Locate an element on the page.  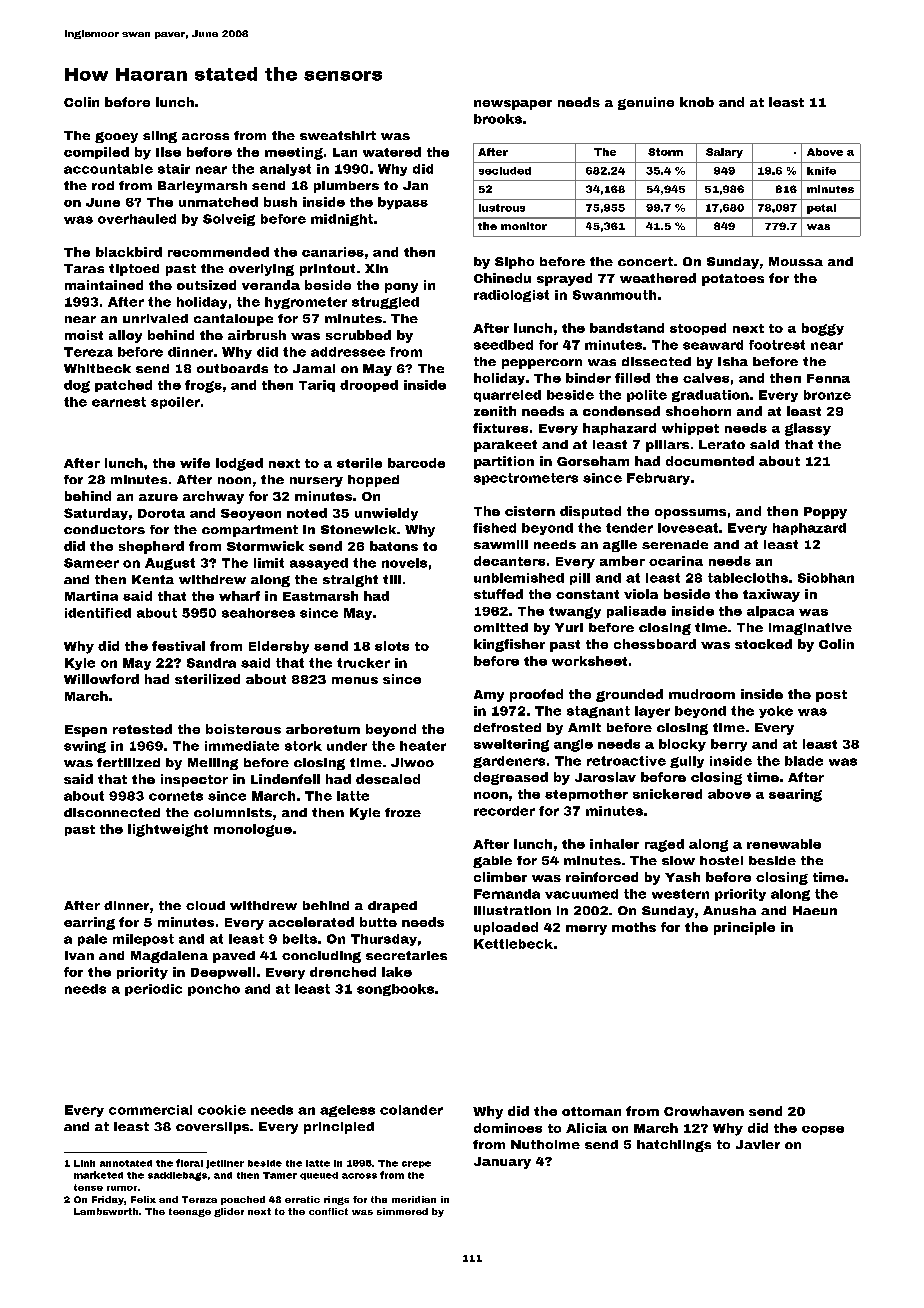
Barleymarsh is located at coordinates (202, 187).
